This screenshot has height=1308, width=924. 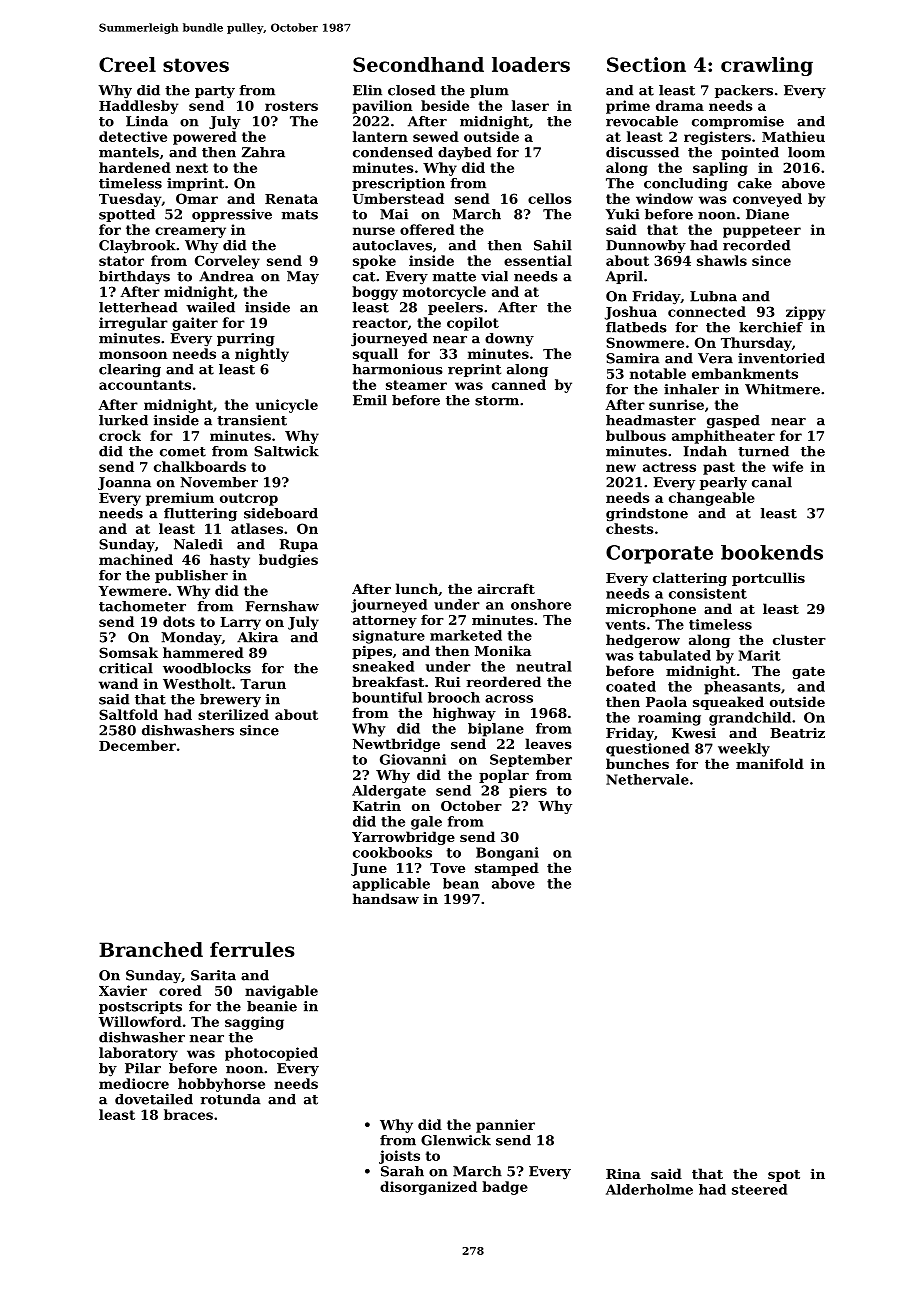 I want to click on Beatriz, so click(x=797, y=733).
